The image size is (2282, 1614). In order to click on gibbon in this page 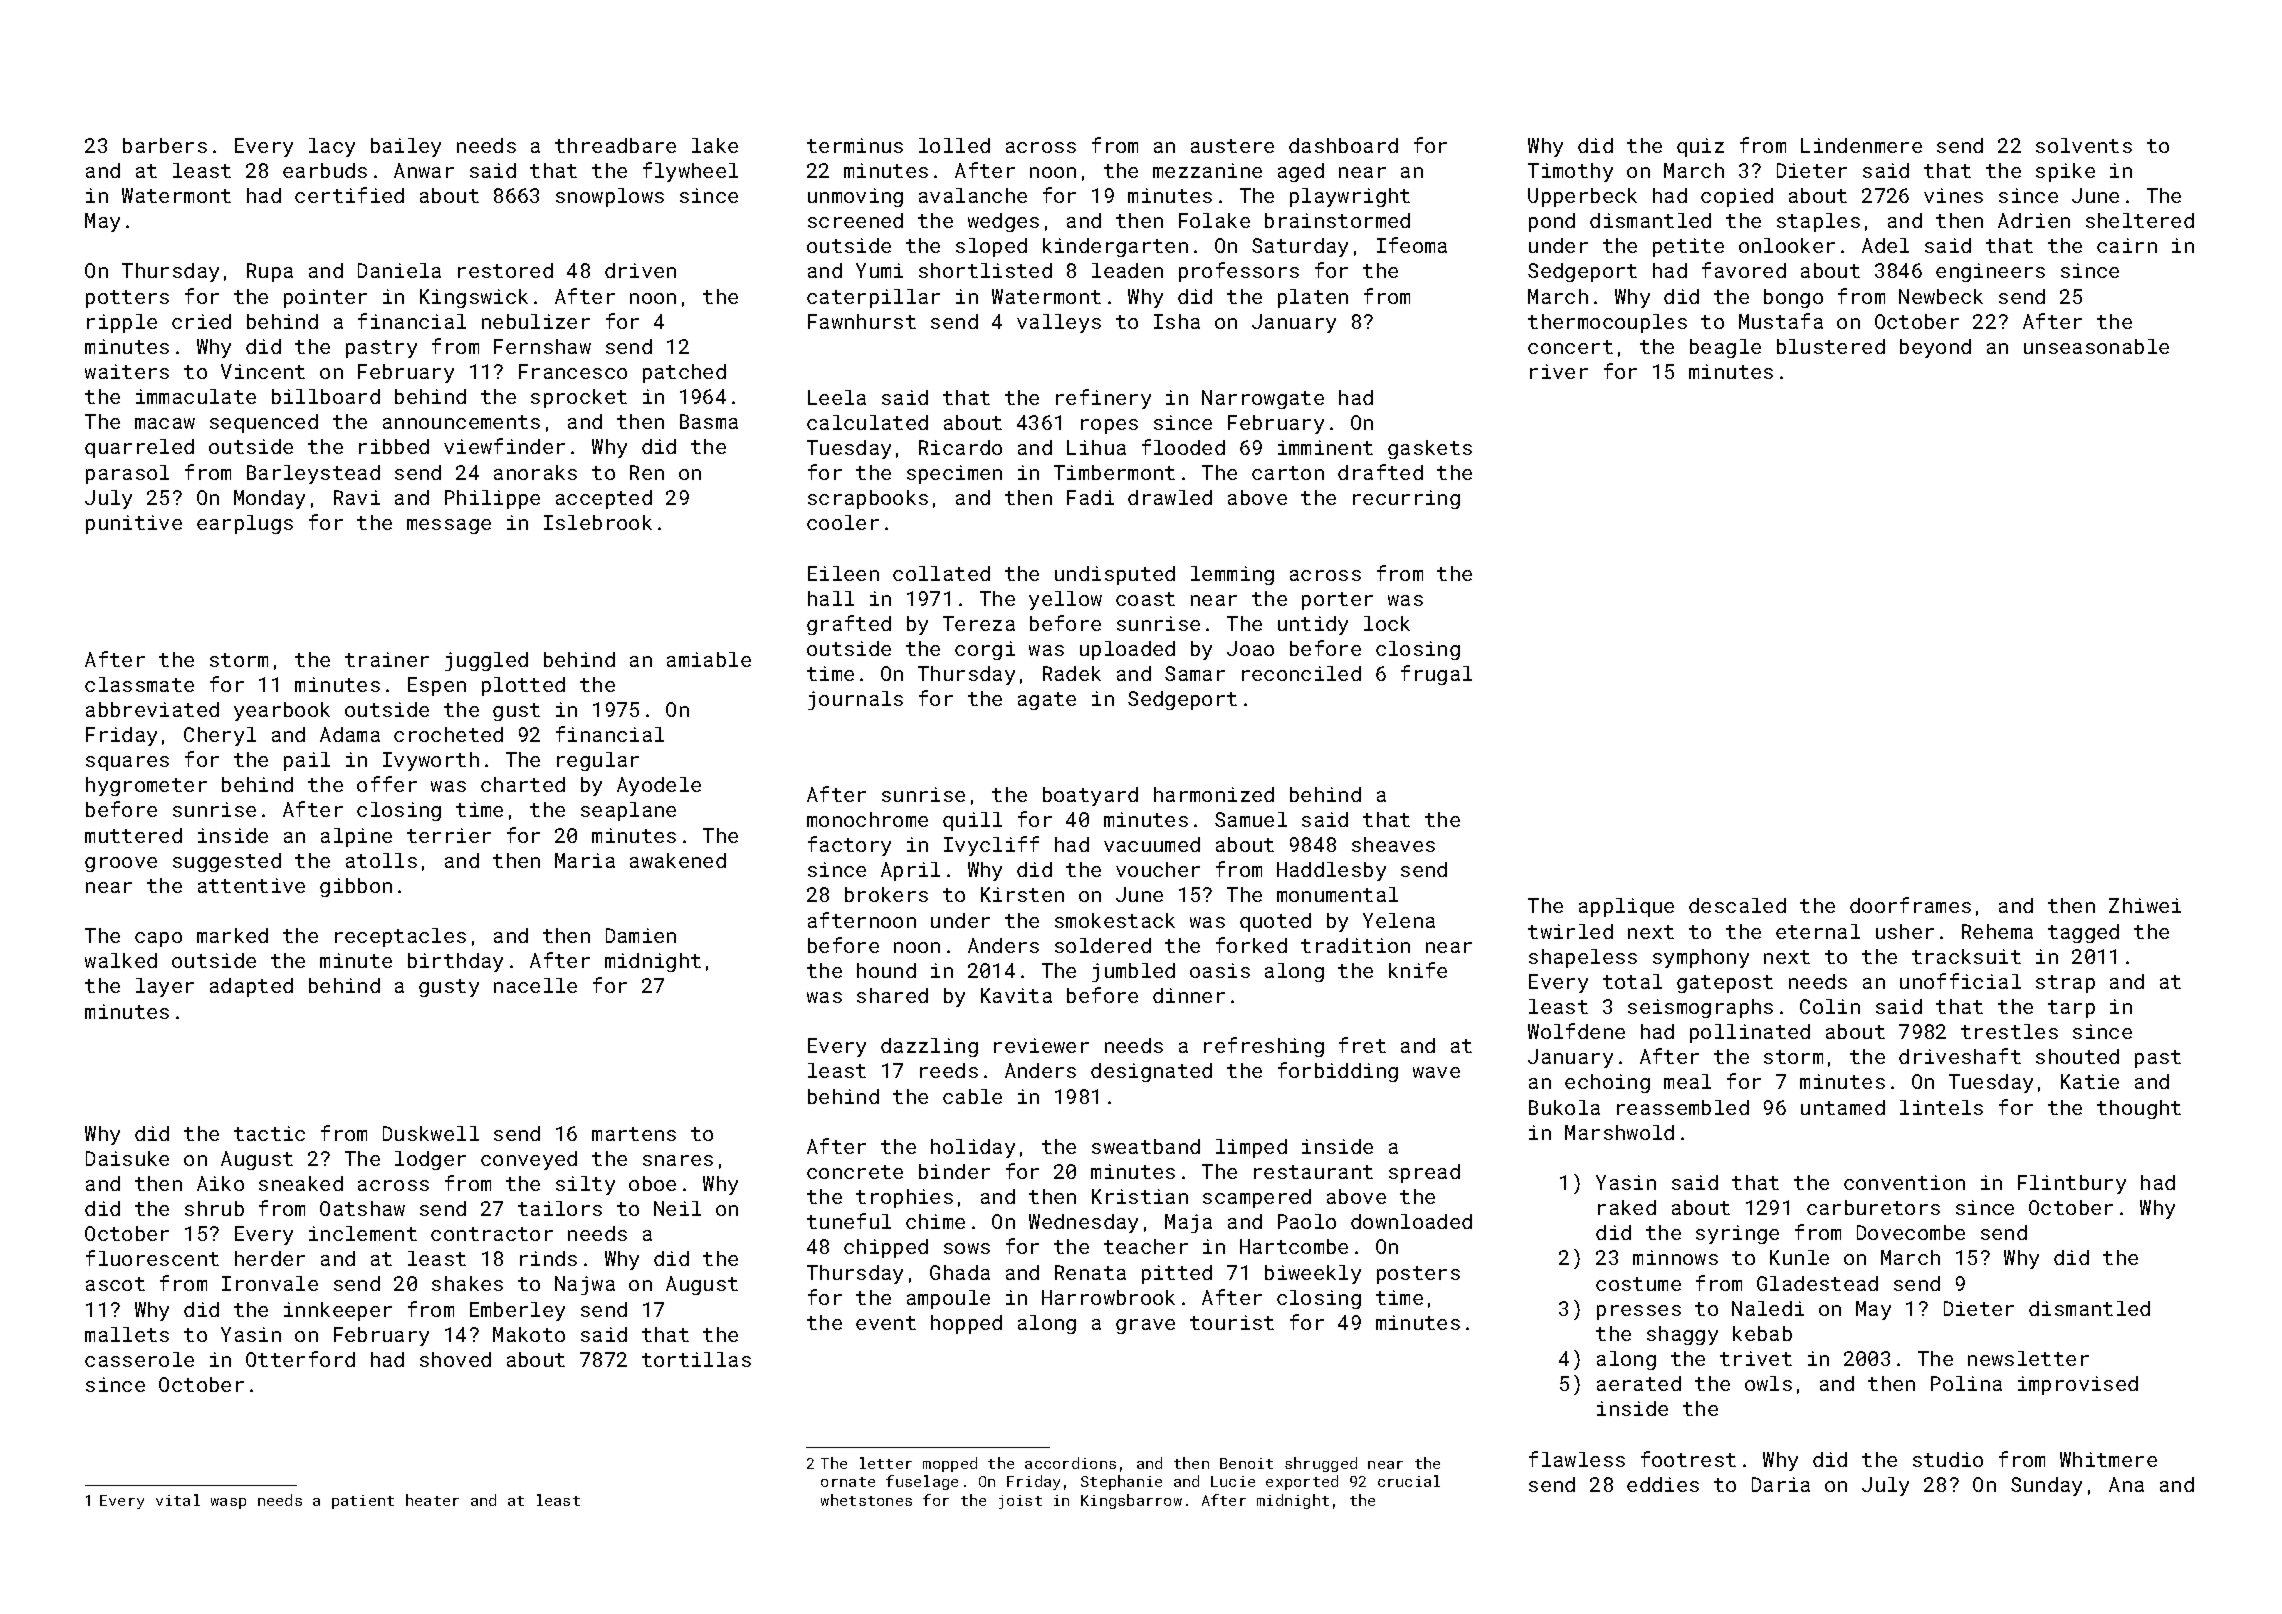, I will do `click(356, 887)`.
